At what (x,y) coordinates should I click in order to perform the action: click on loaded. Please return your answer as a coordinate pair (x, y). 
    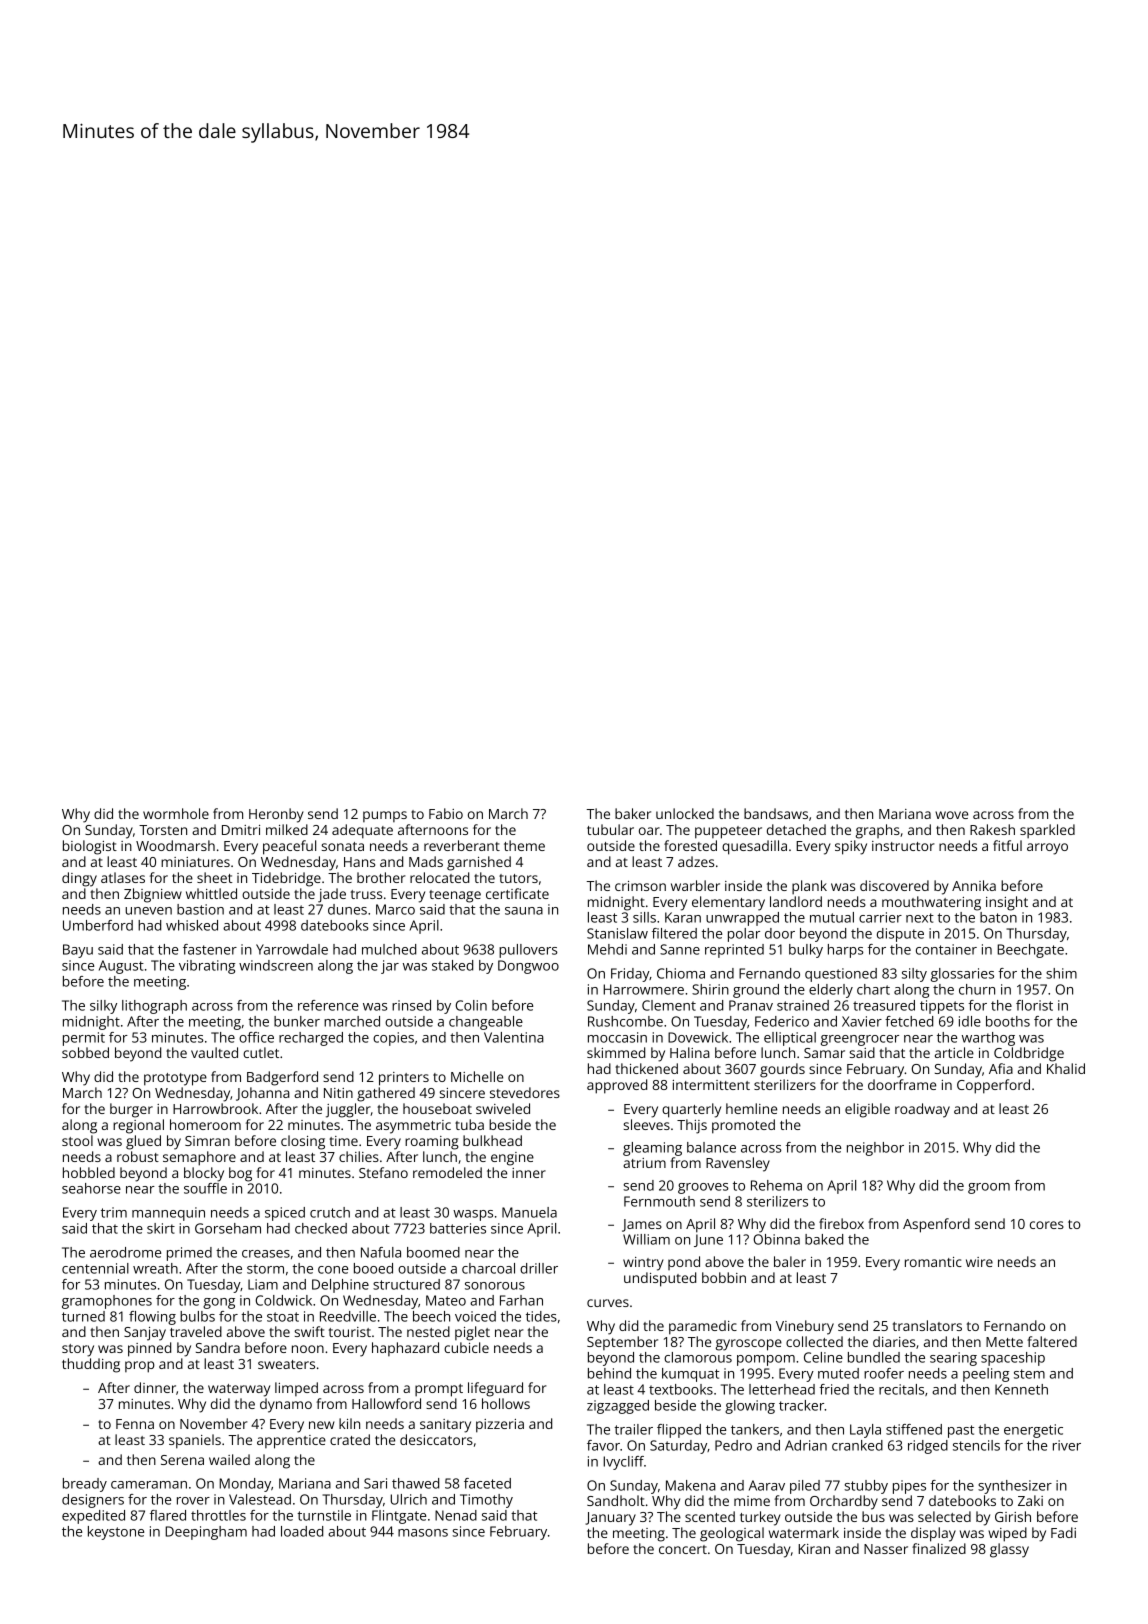
    Looking at the image, I should click on (302, 1531).
